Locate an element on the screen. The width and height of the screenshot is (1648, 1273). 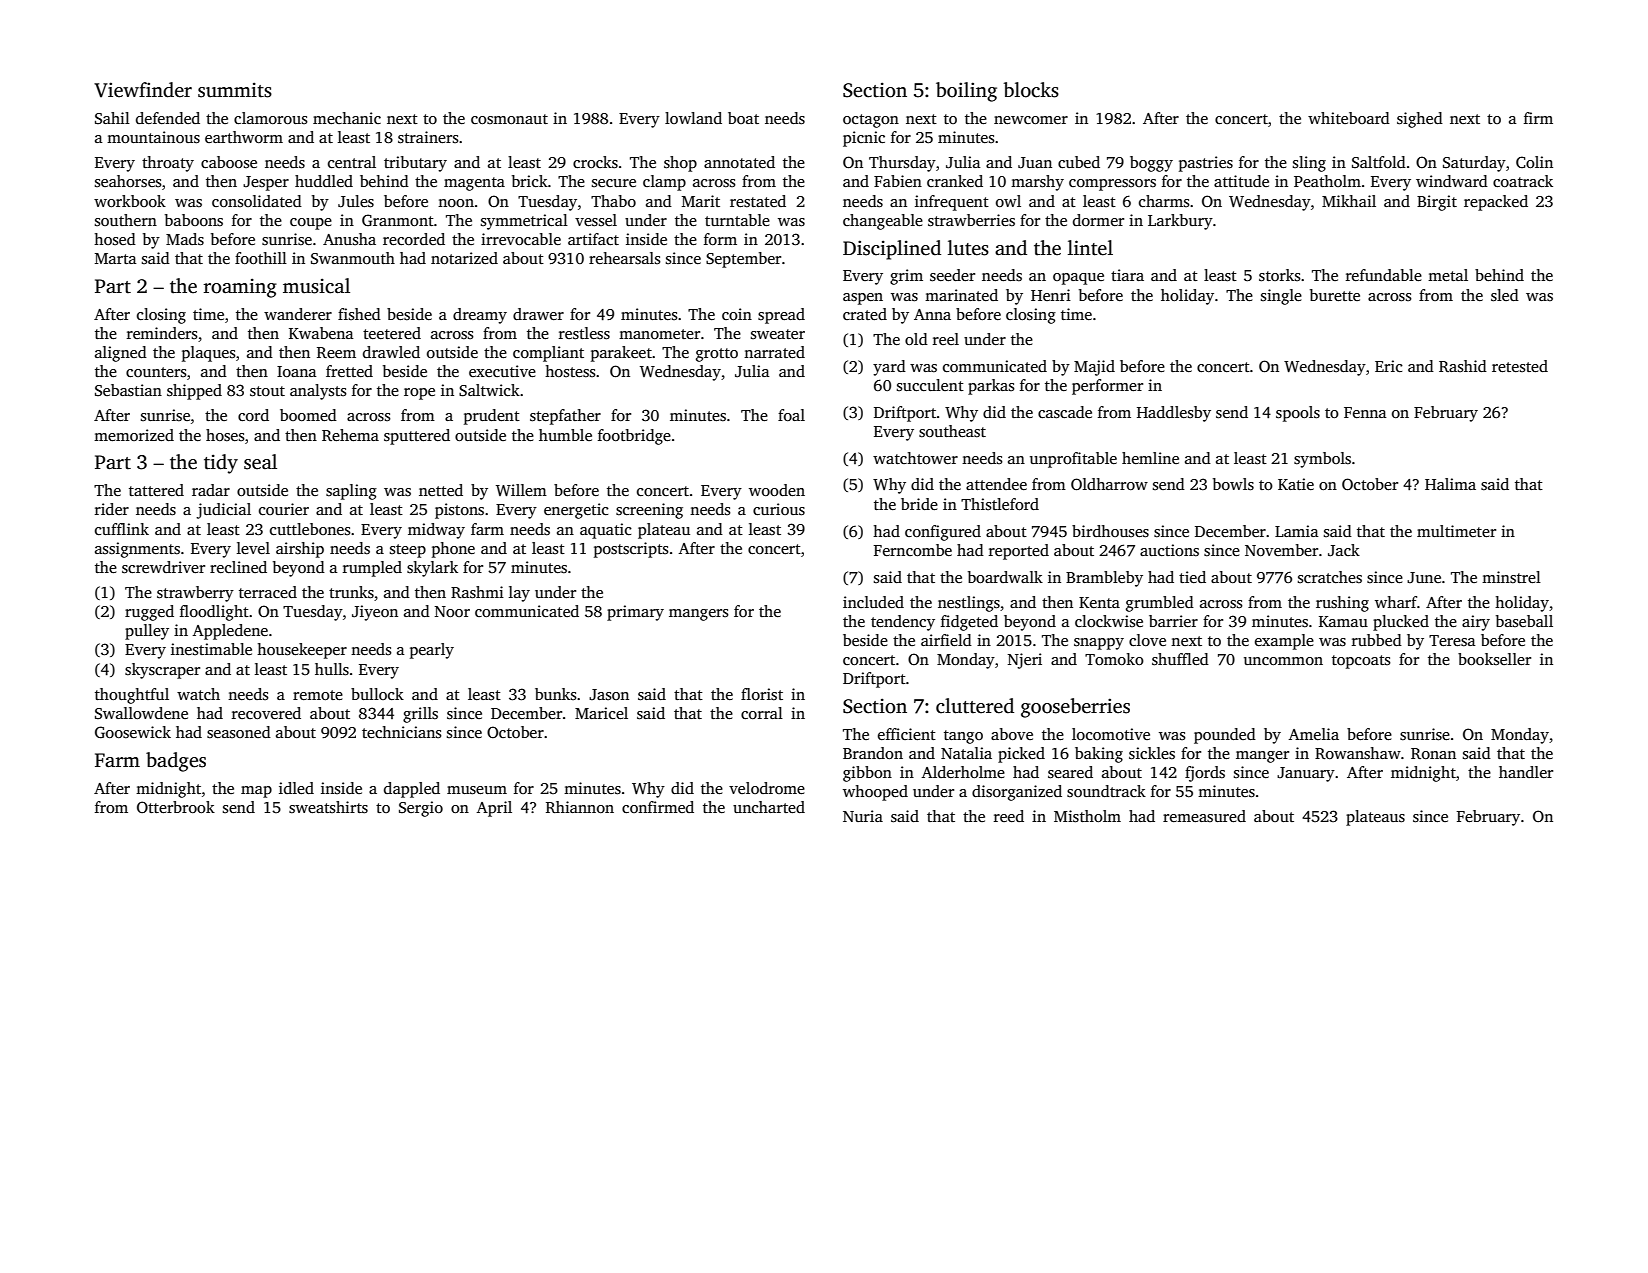
reed is located at coordinates (1009, 816).
